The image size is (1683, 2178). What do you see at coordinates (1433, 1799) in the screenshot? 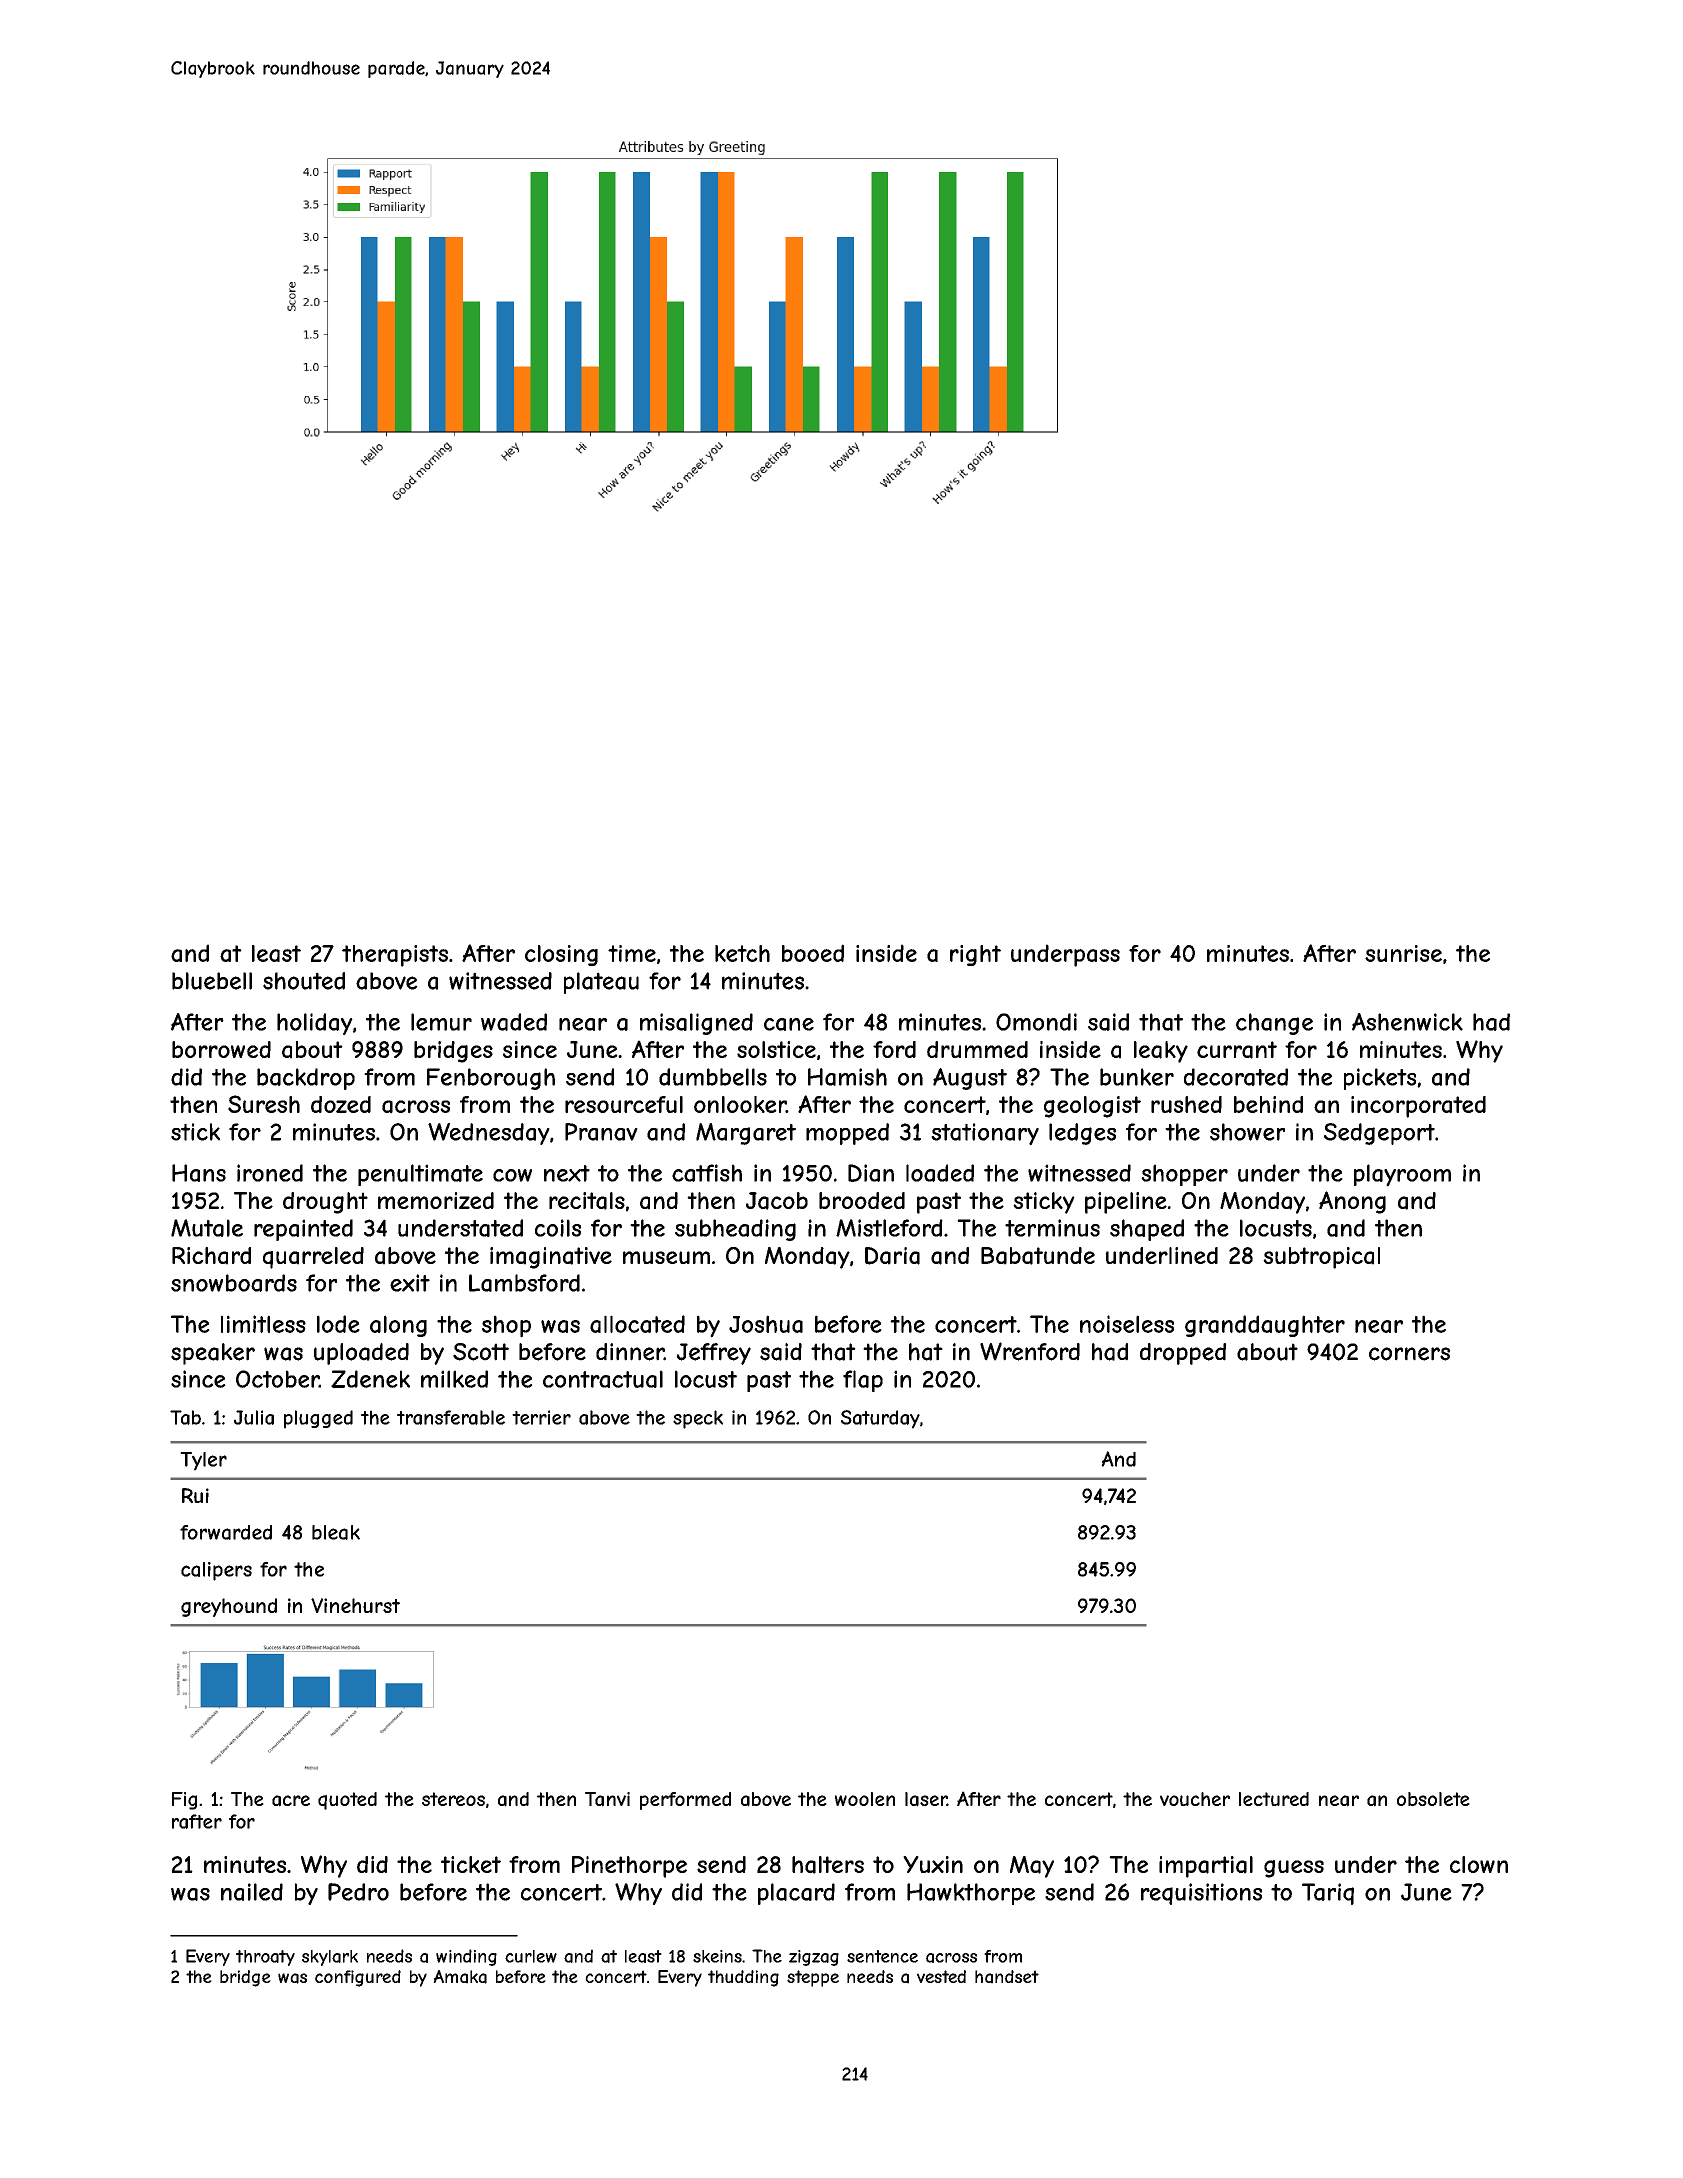
I see `obsolete` at bounding box center [1433, 1799].
